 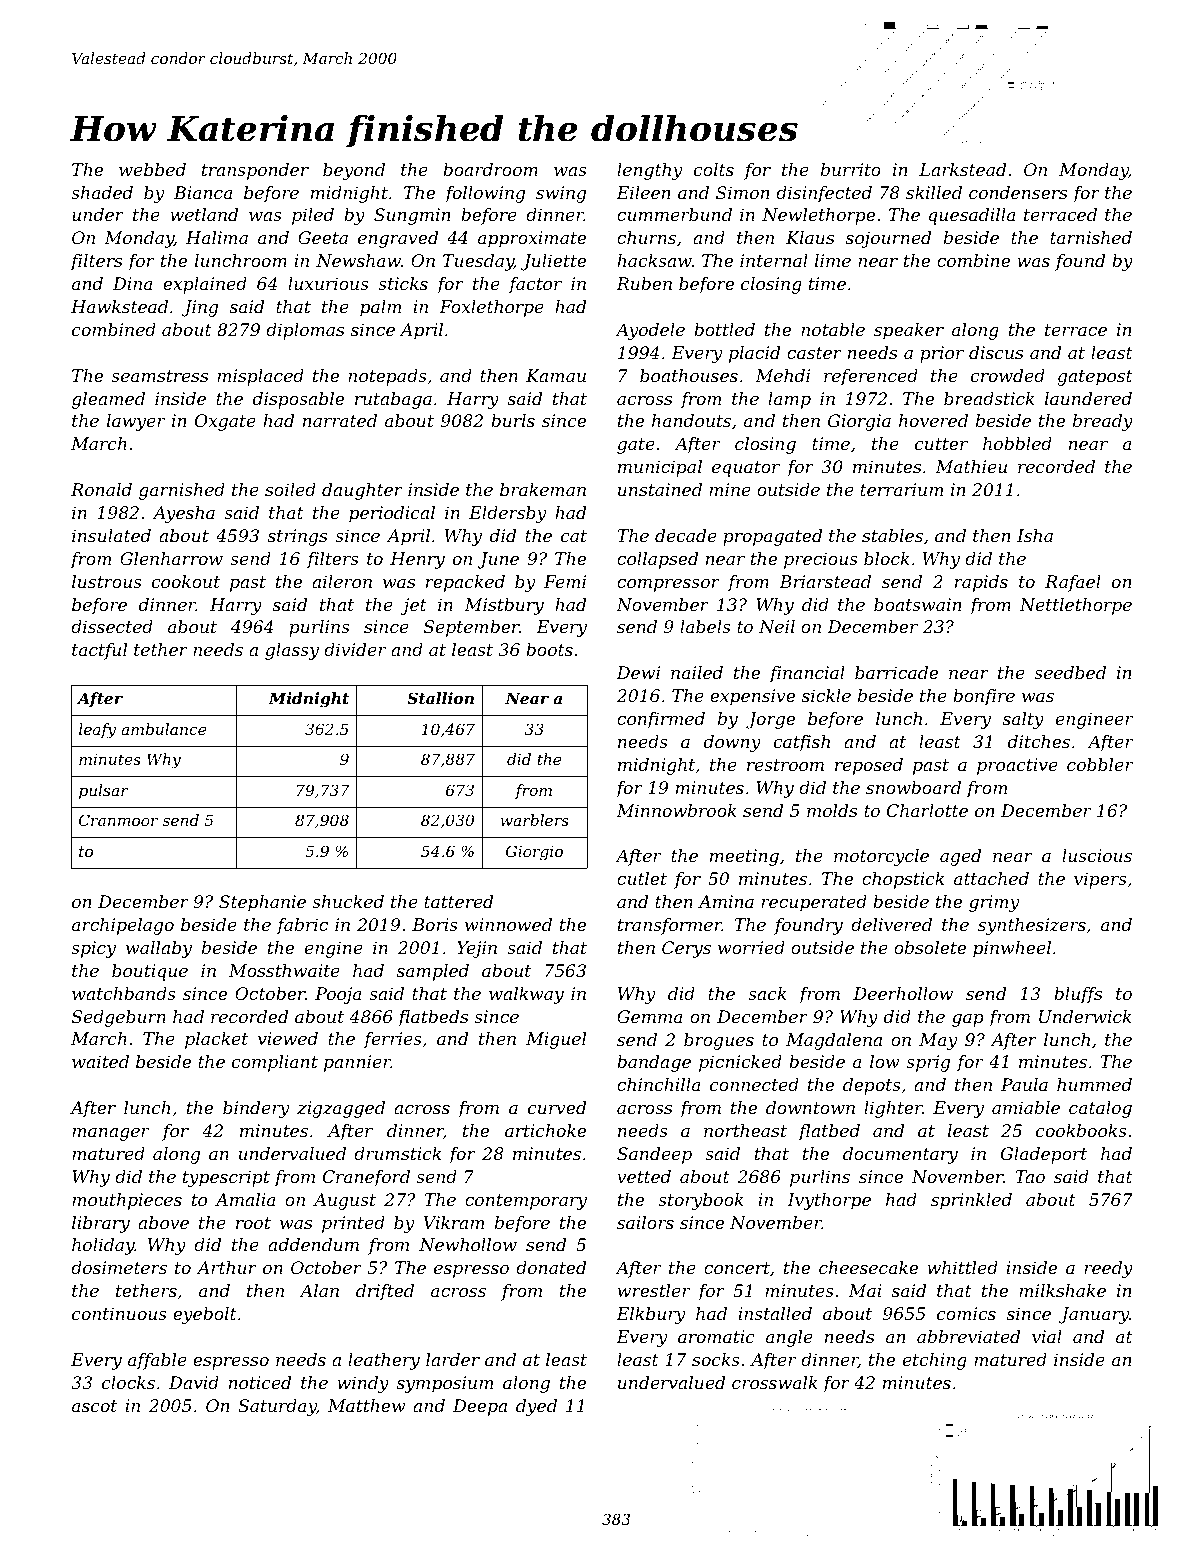 I want to click on shaded, so click(x=102, y=192).
